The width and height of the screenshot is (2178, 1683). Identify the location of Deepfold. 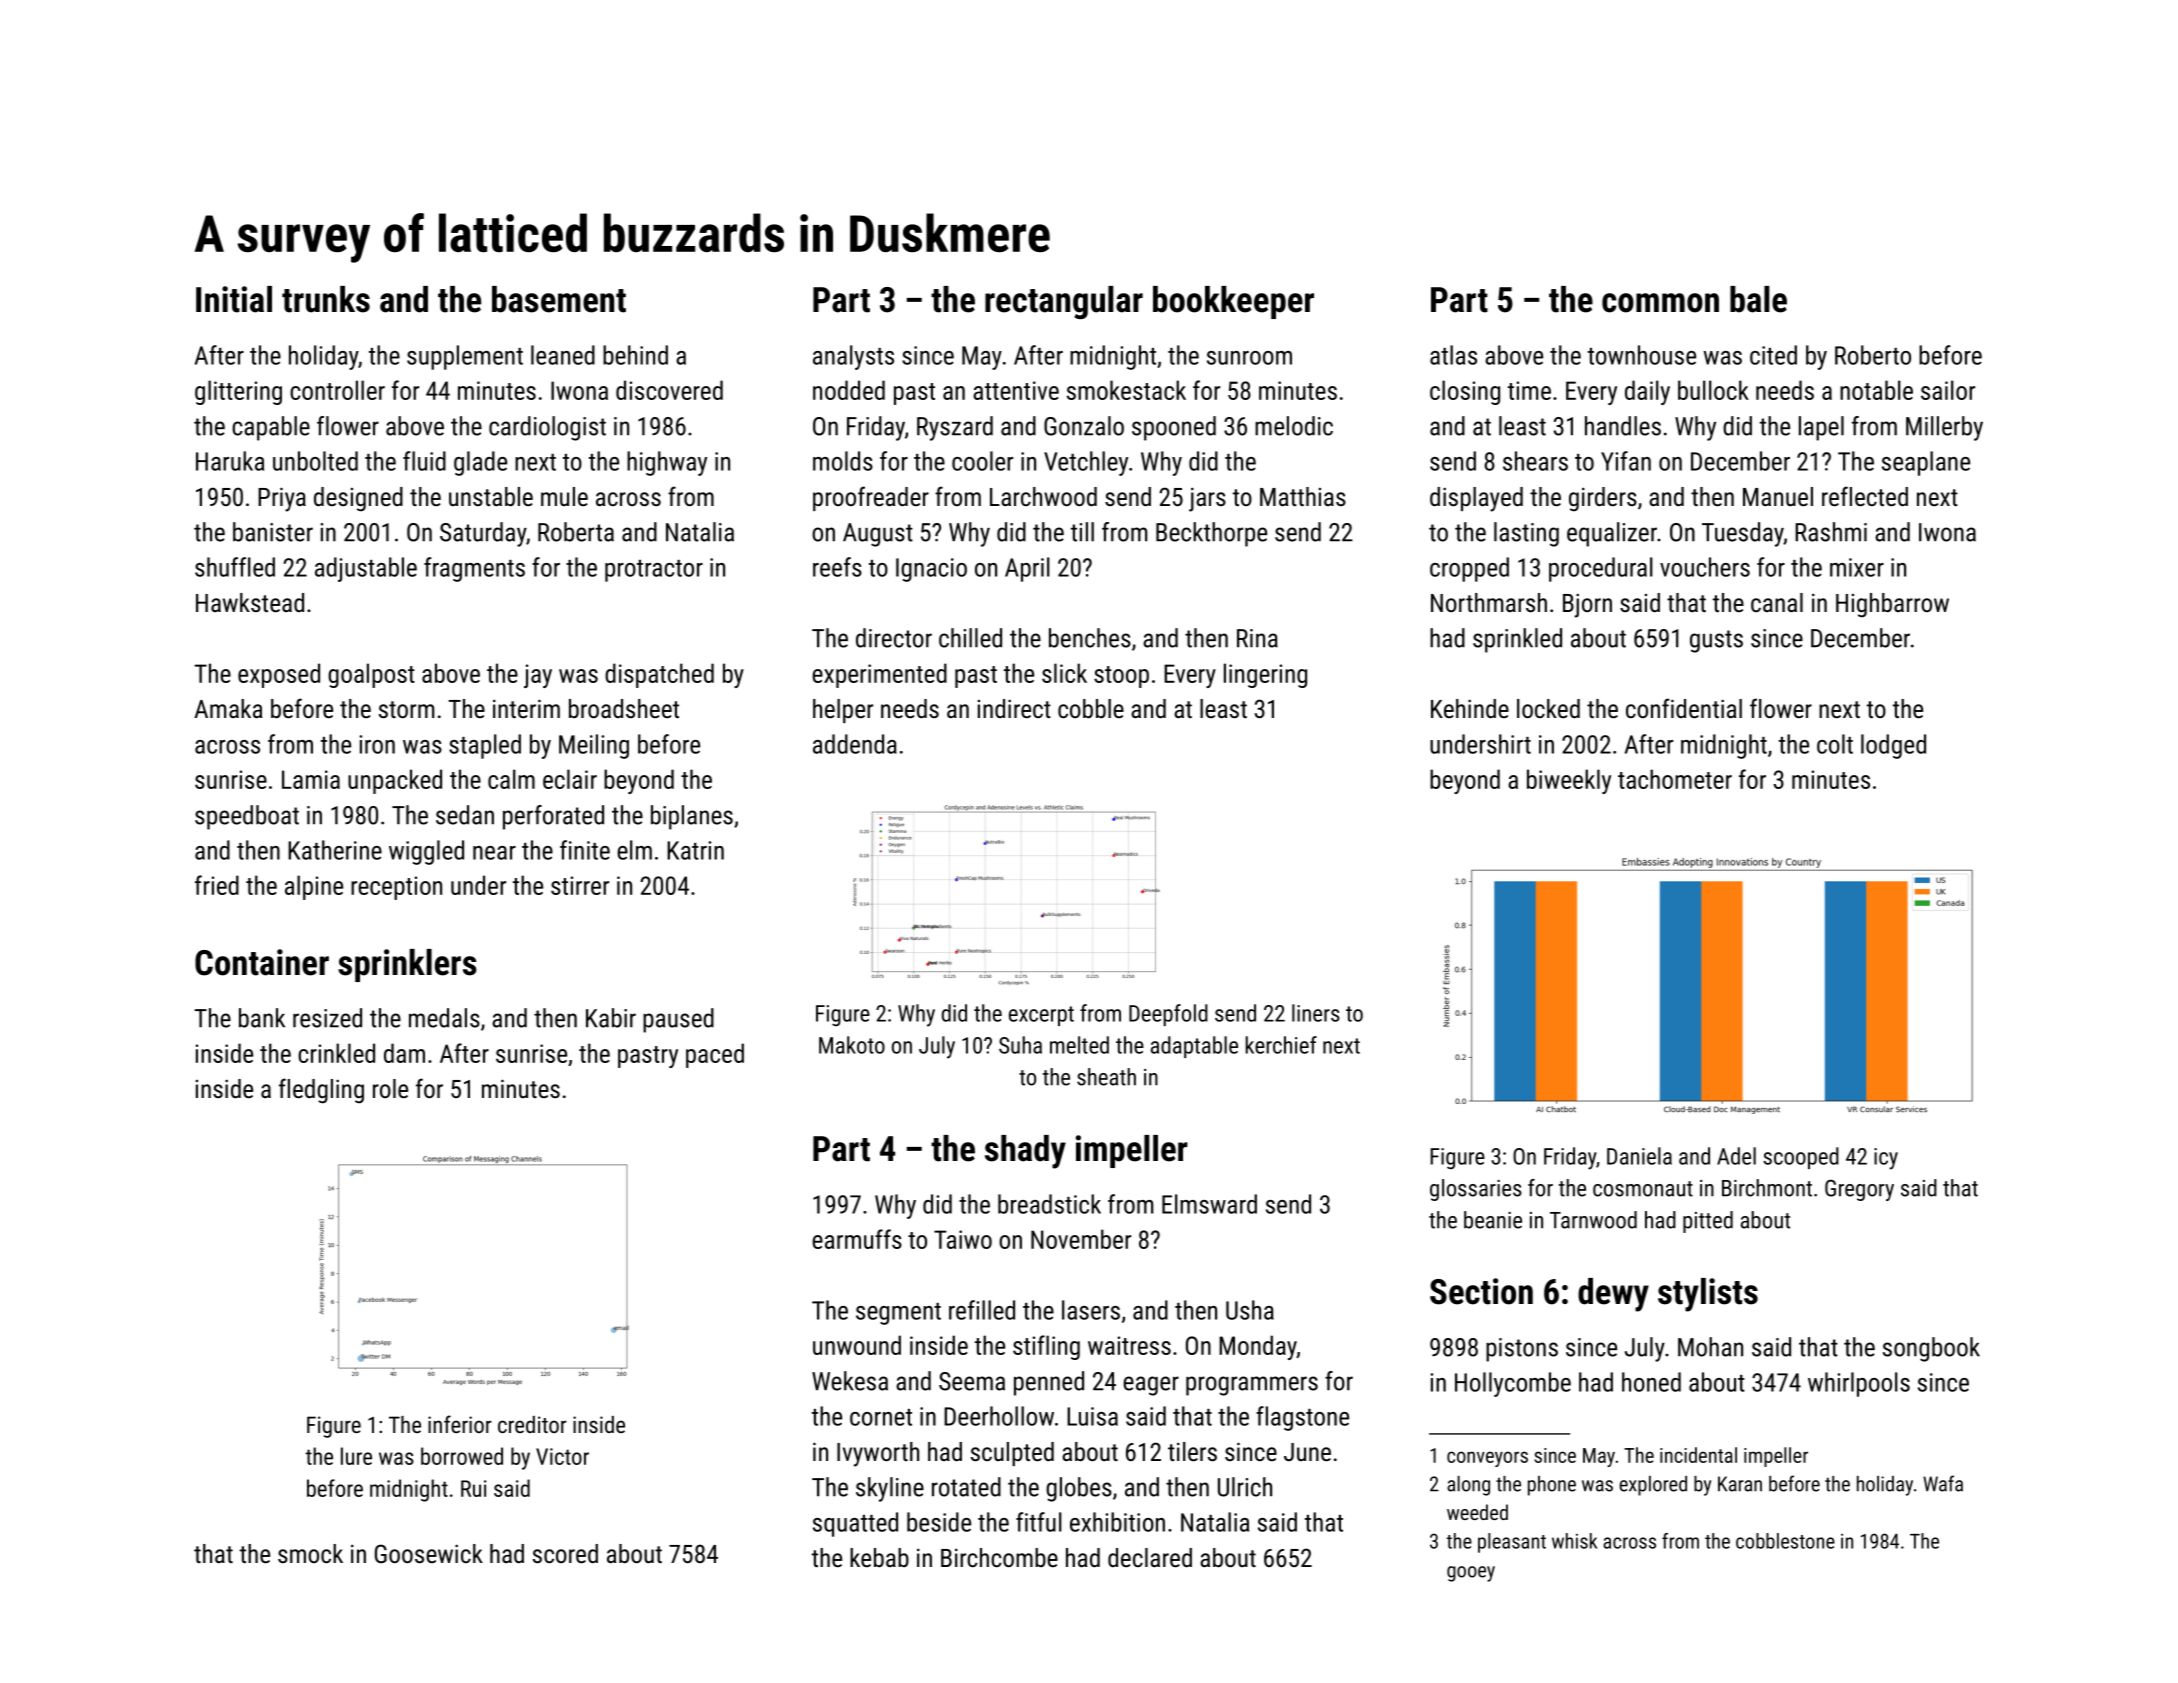
(1168, 1015).
